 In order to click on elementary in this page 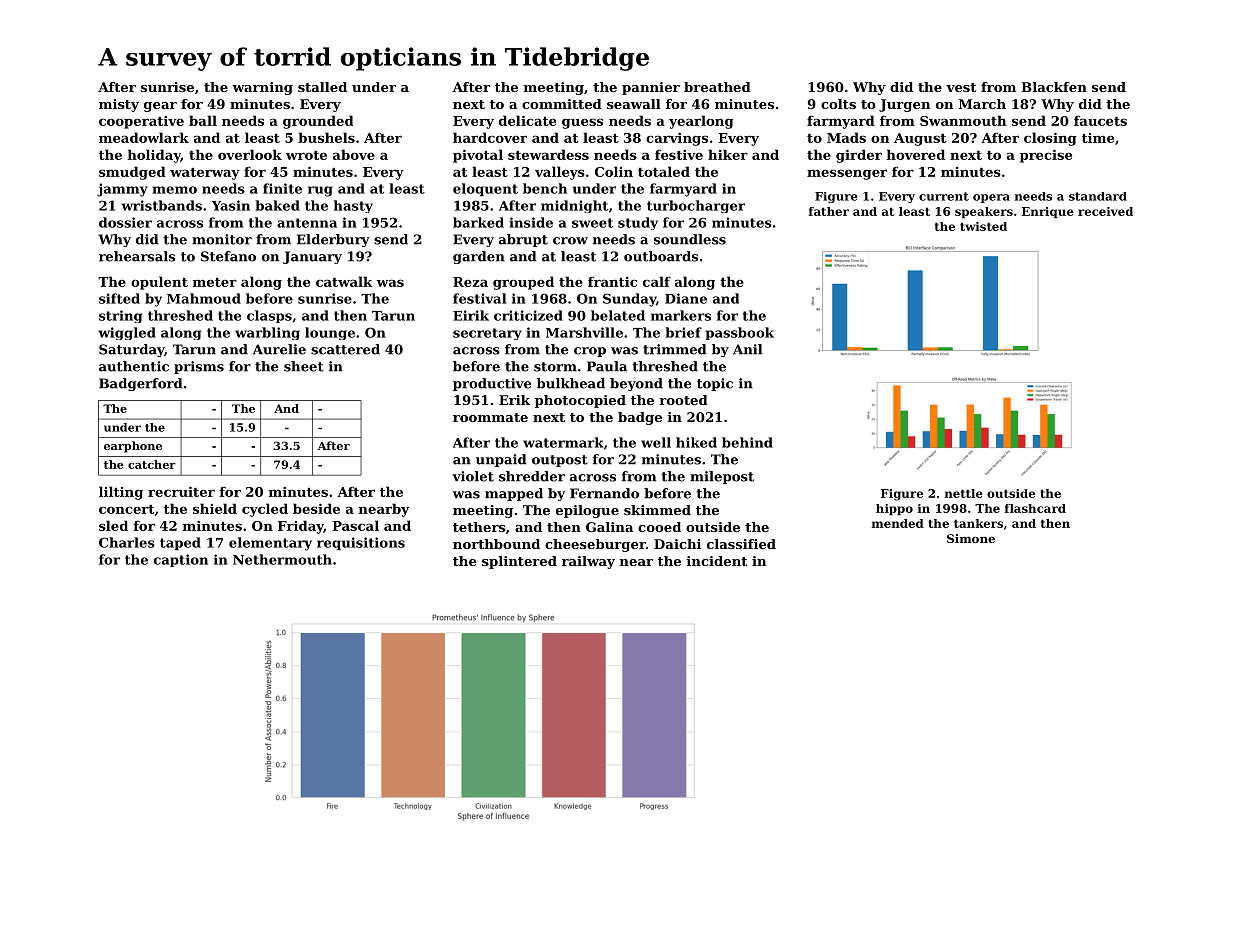, I will do `click(270, 544)`.
